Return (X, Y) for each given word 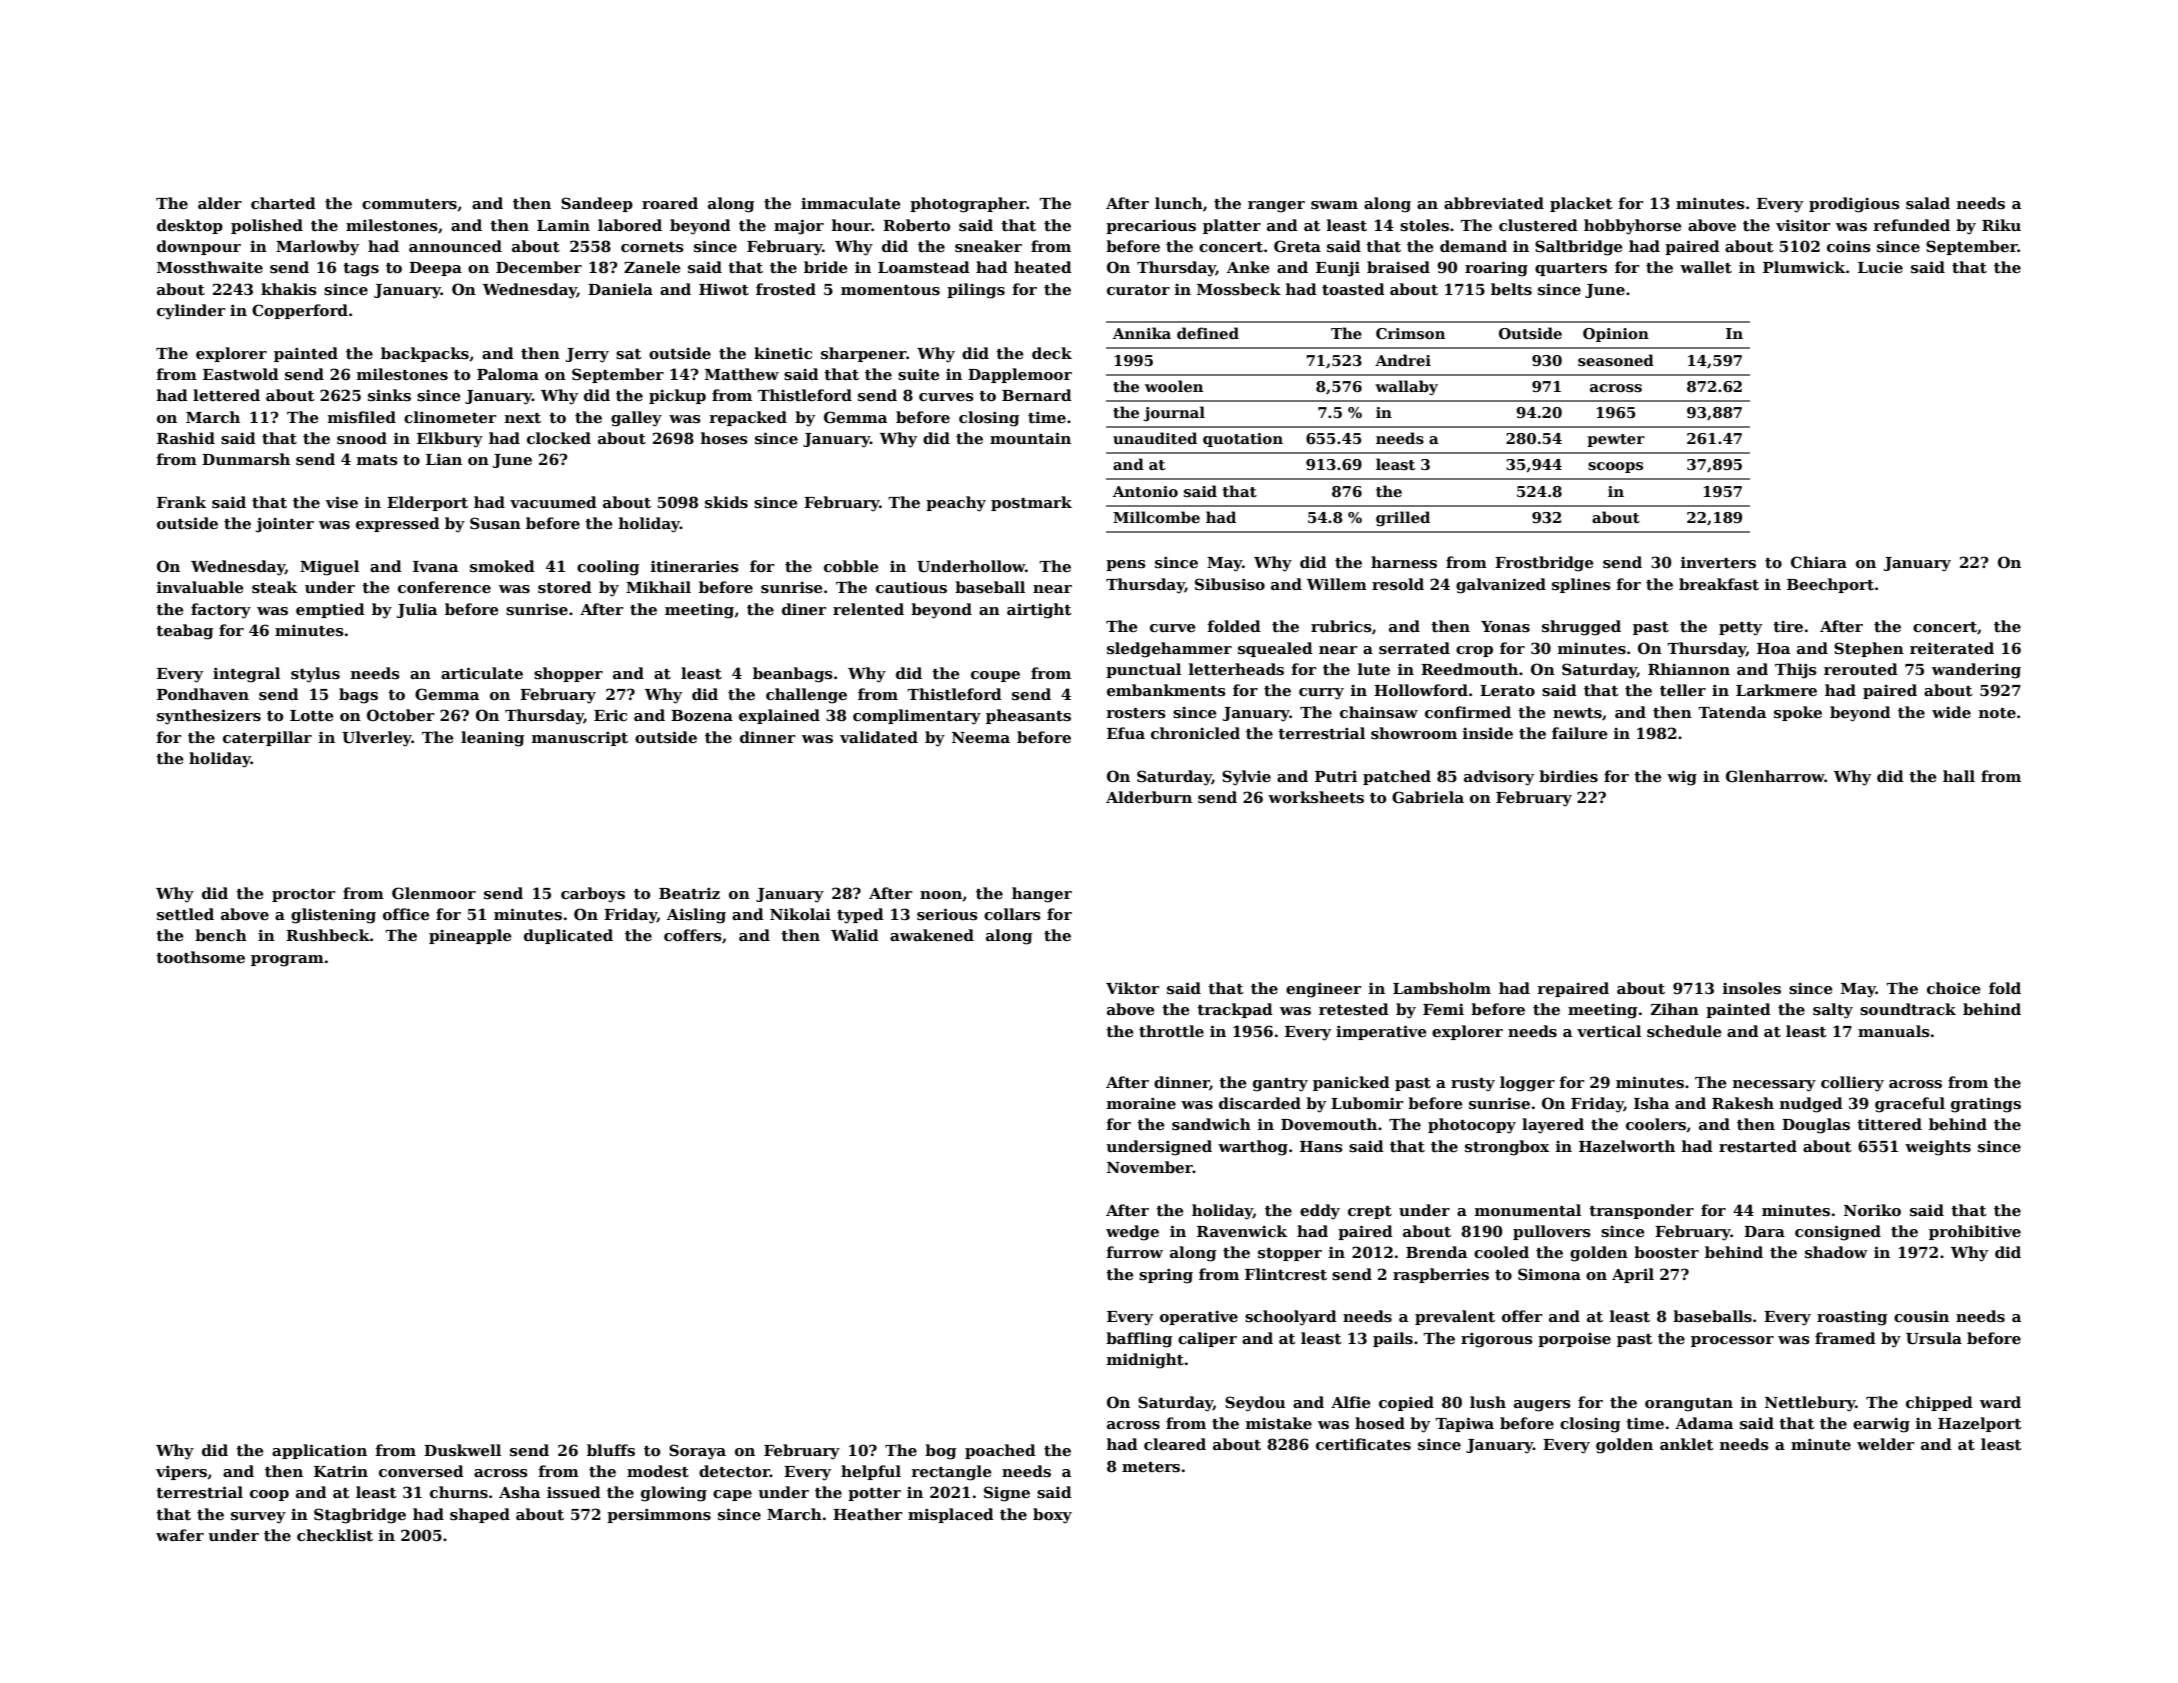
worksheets (1316, 797)
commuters (409, 204)
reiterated (1952, 648)
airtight (1039, 611)
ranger (1276, 207)
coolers (1656, 1124)
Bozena (702, 715)
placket (1581, 204)
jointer (285, 525)
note (1997, 713)
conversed (421, 1471)
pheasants (1028, 716)
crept (1370, 1212)
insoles (1752, 988)
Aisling (696, 916)
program (287, 961)
